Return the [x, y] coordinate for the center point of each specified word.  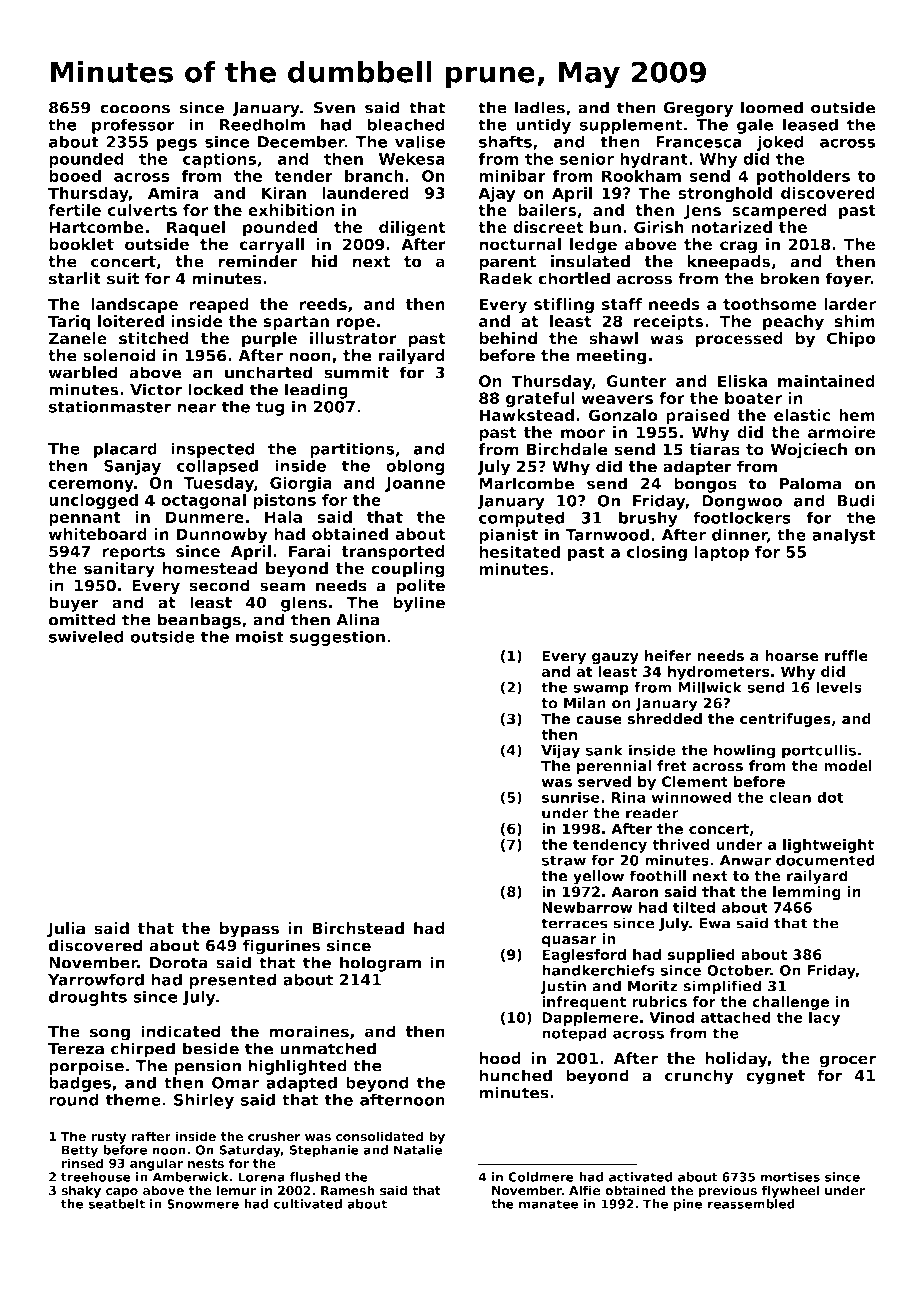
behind [508, 338]
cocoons [135, 109]
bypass [249, 930]
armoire [841, 432]
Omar [235, 1083]
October [739, 970]
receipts [669, 323]
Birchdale [567, 449]
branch [374, 176]
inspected [213, 450]
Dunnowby [222, 536]
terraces [574, 923]
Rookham [641, 176]
